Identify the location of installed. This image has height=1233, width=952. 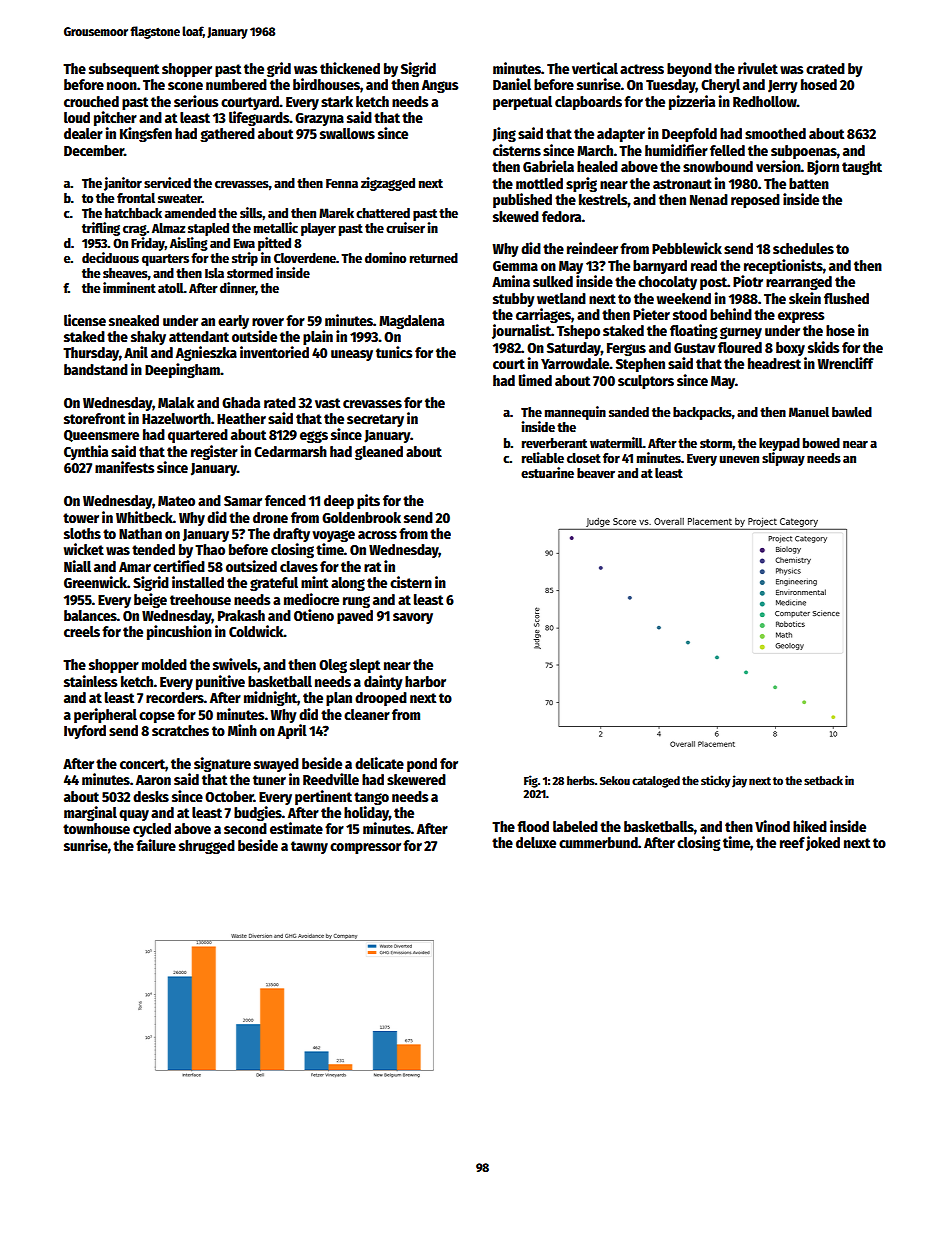
(198, 582).
